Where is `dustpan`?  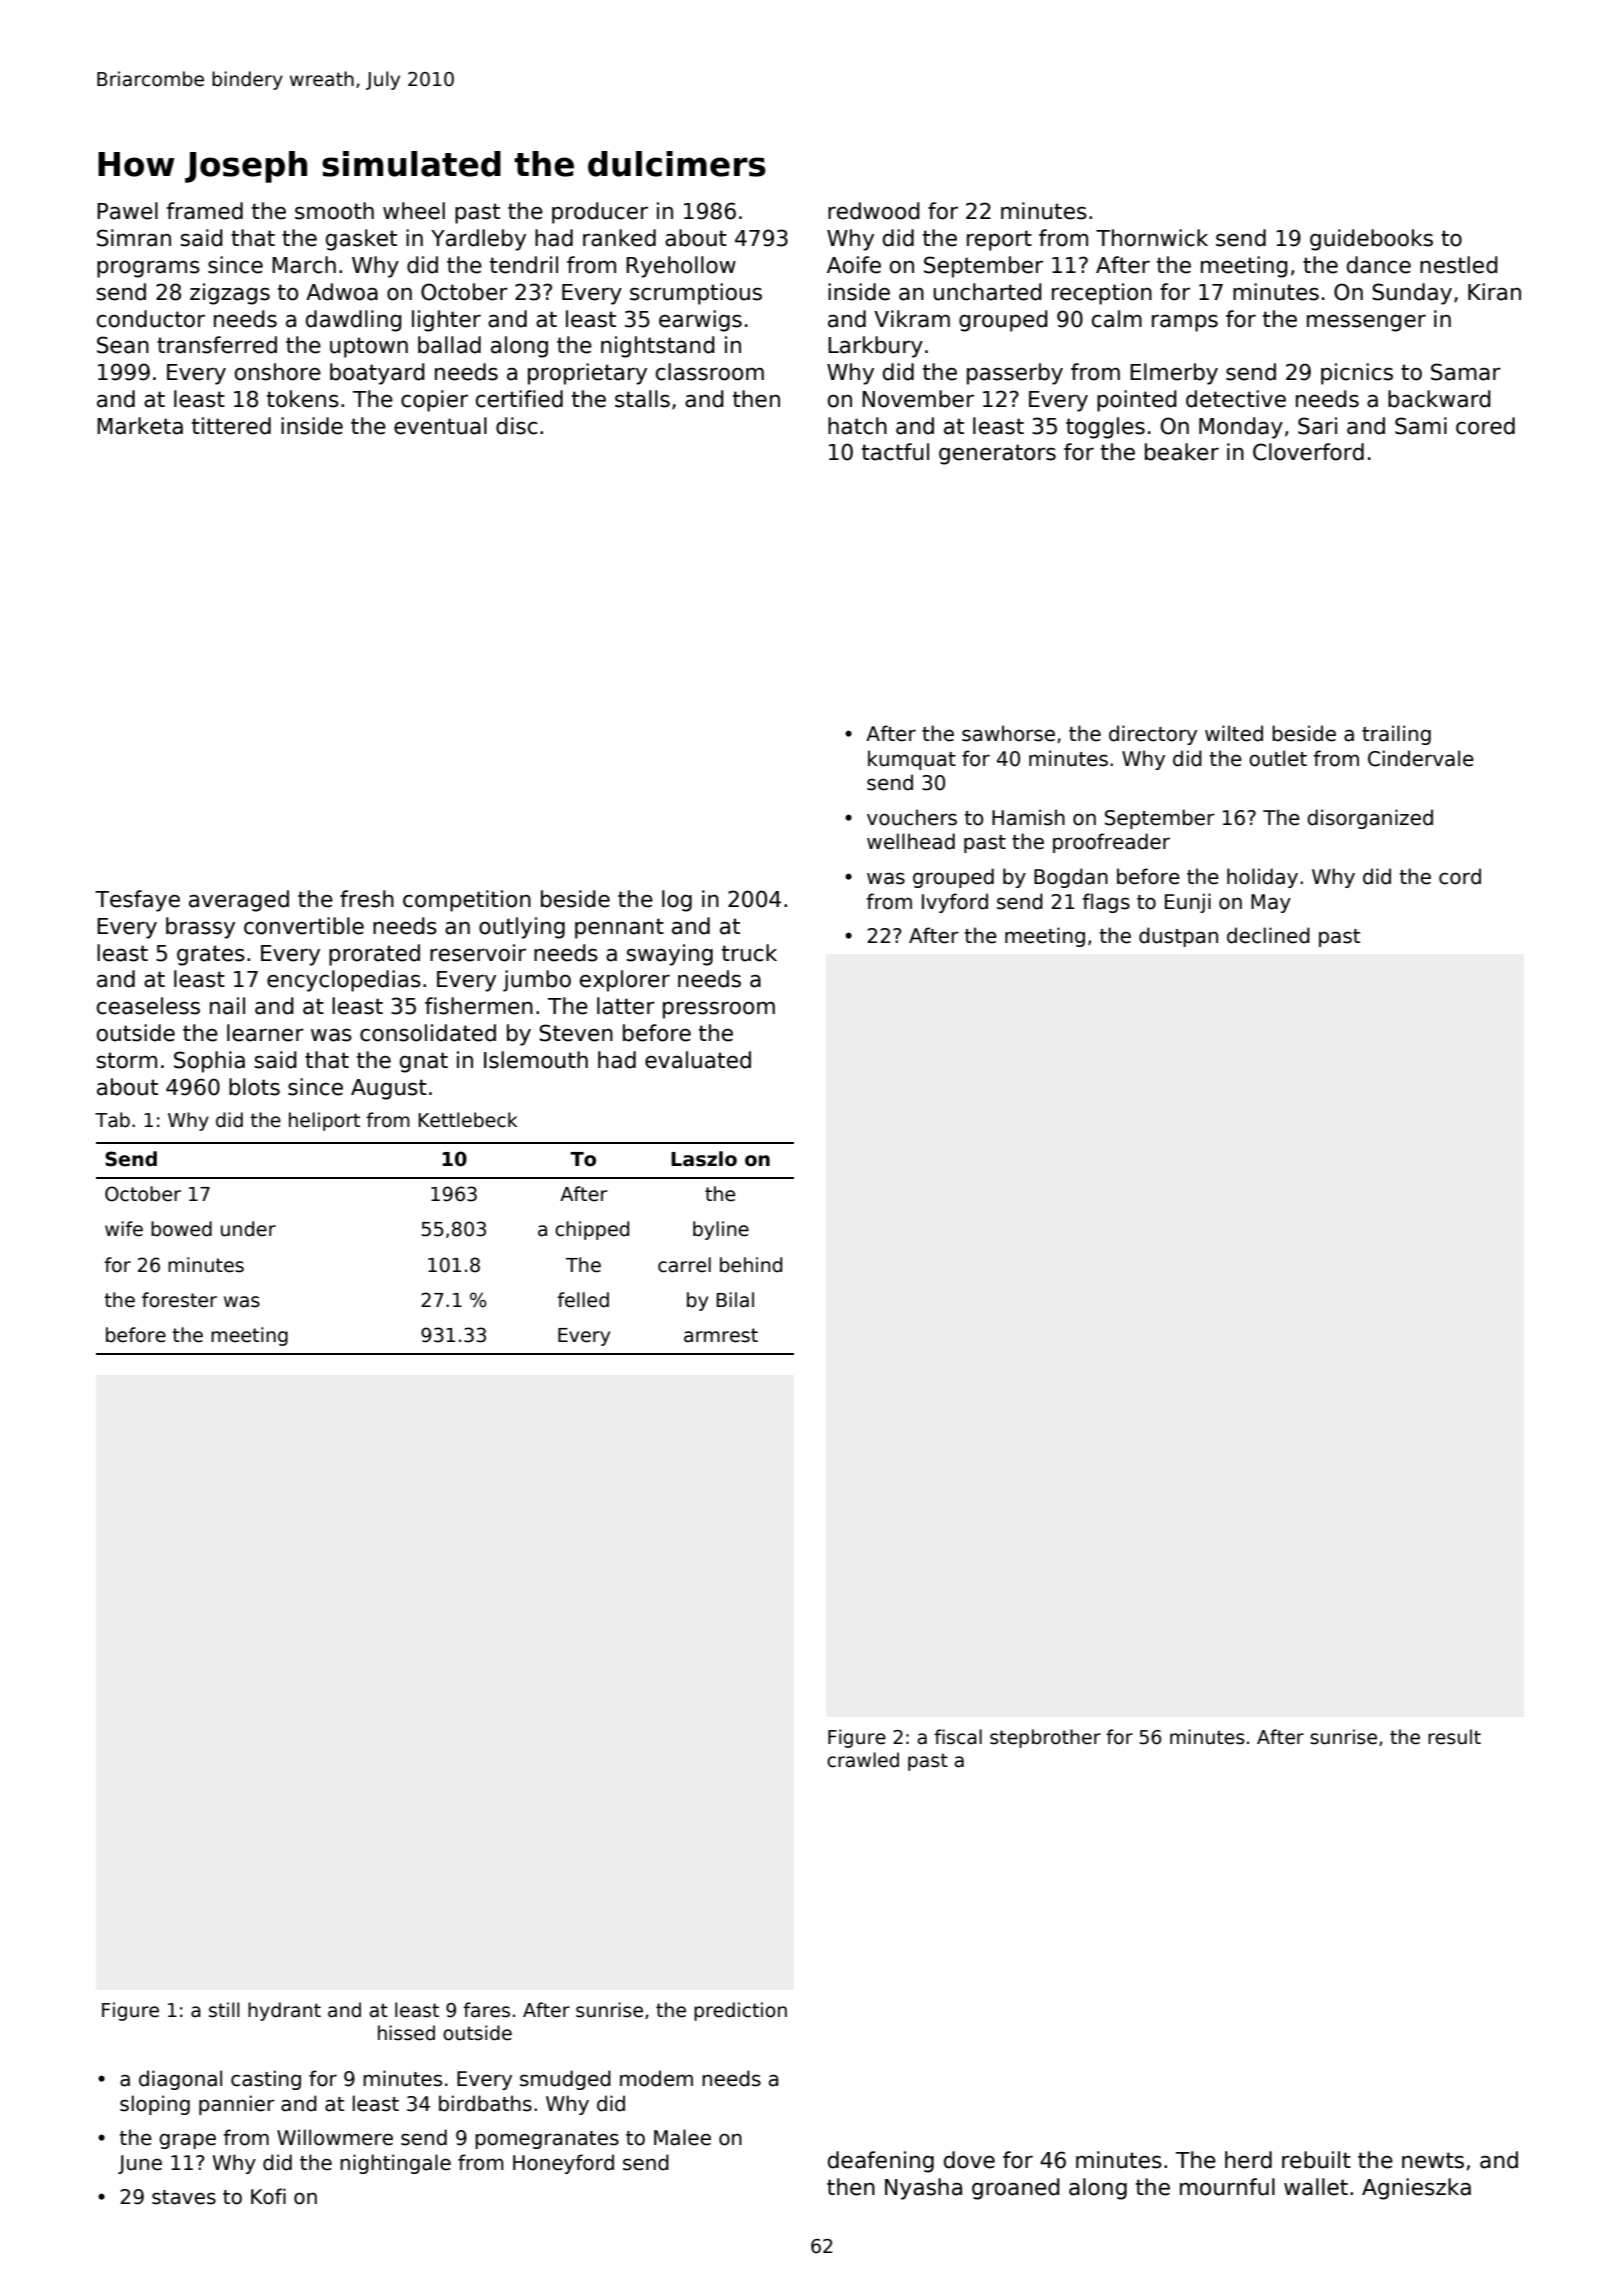
dustpan is located at coordinates (1178, 937).
